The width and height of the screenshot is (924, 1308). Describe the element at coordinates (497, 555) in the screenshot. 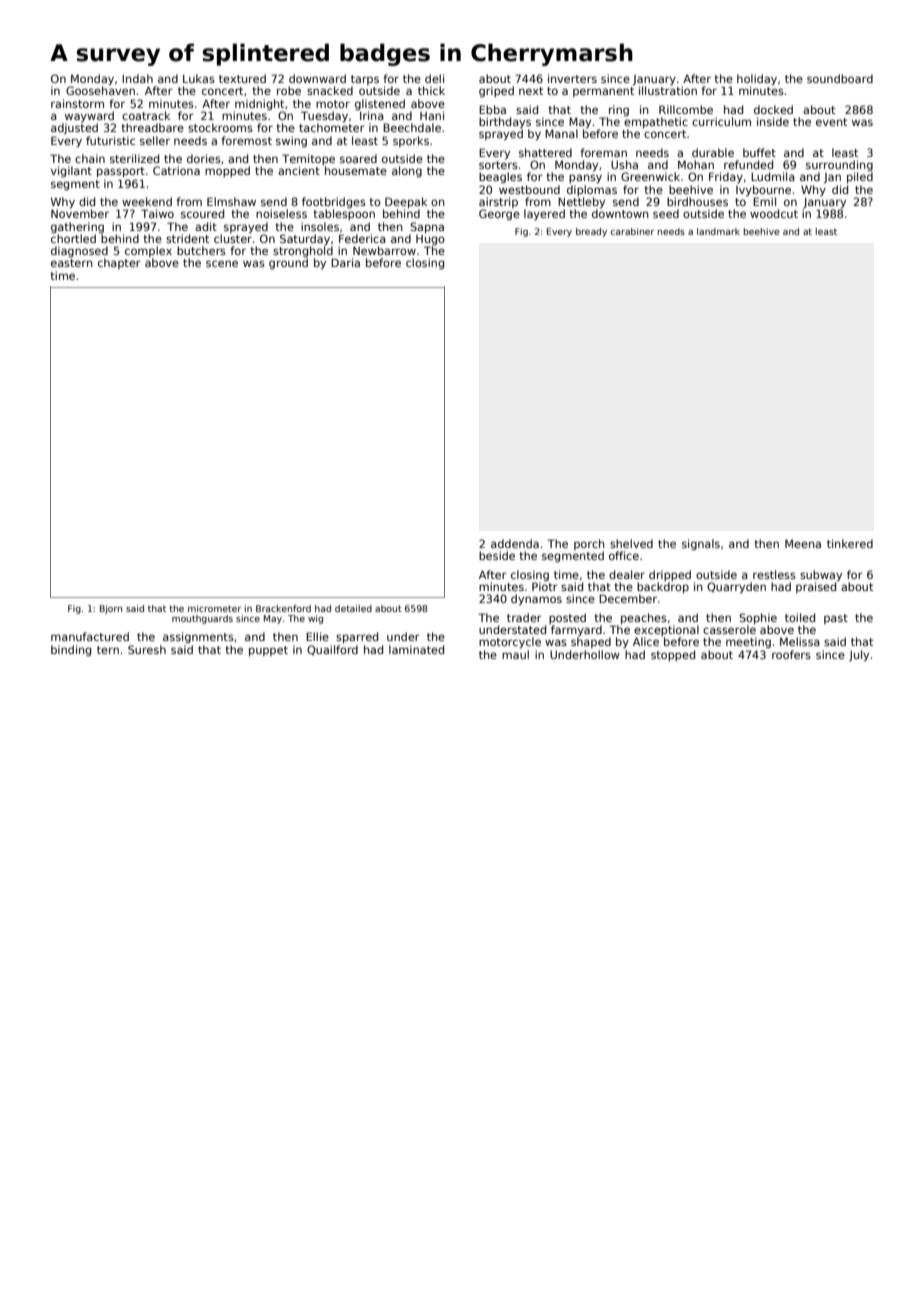

I see `beside` at that location.
